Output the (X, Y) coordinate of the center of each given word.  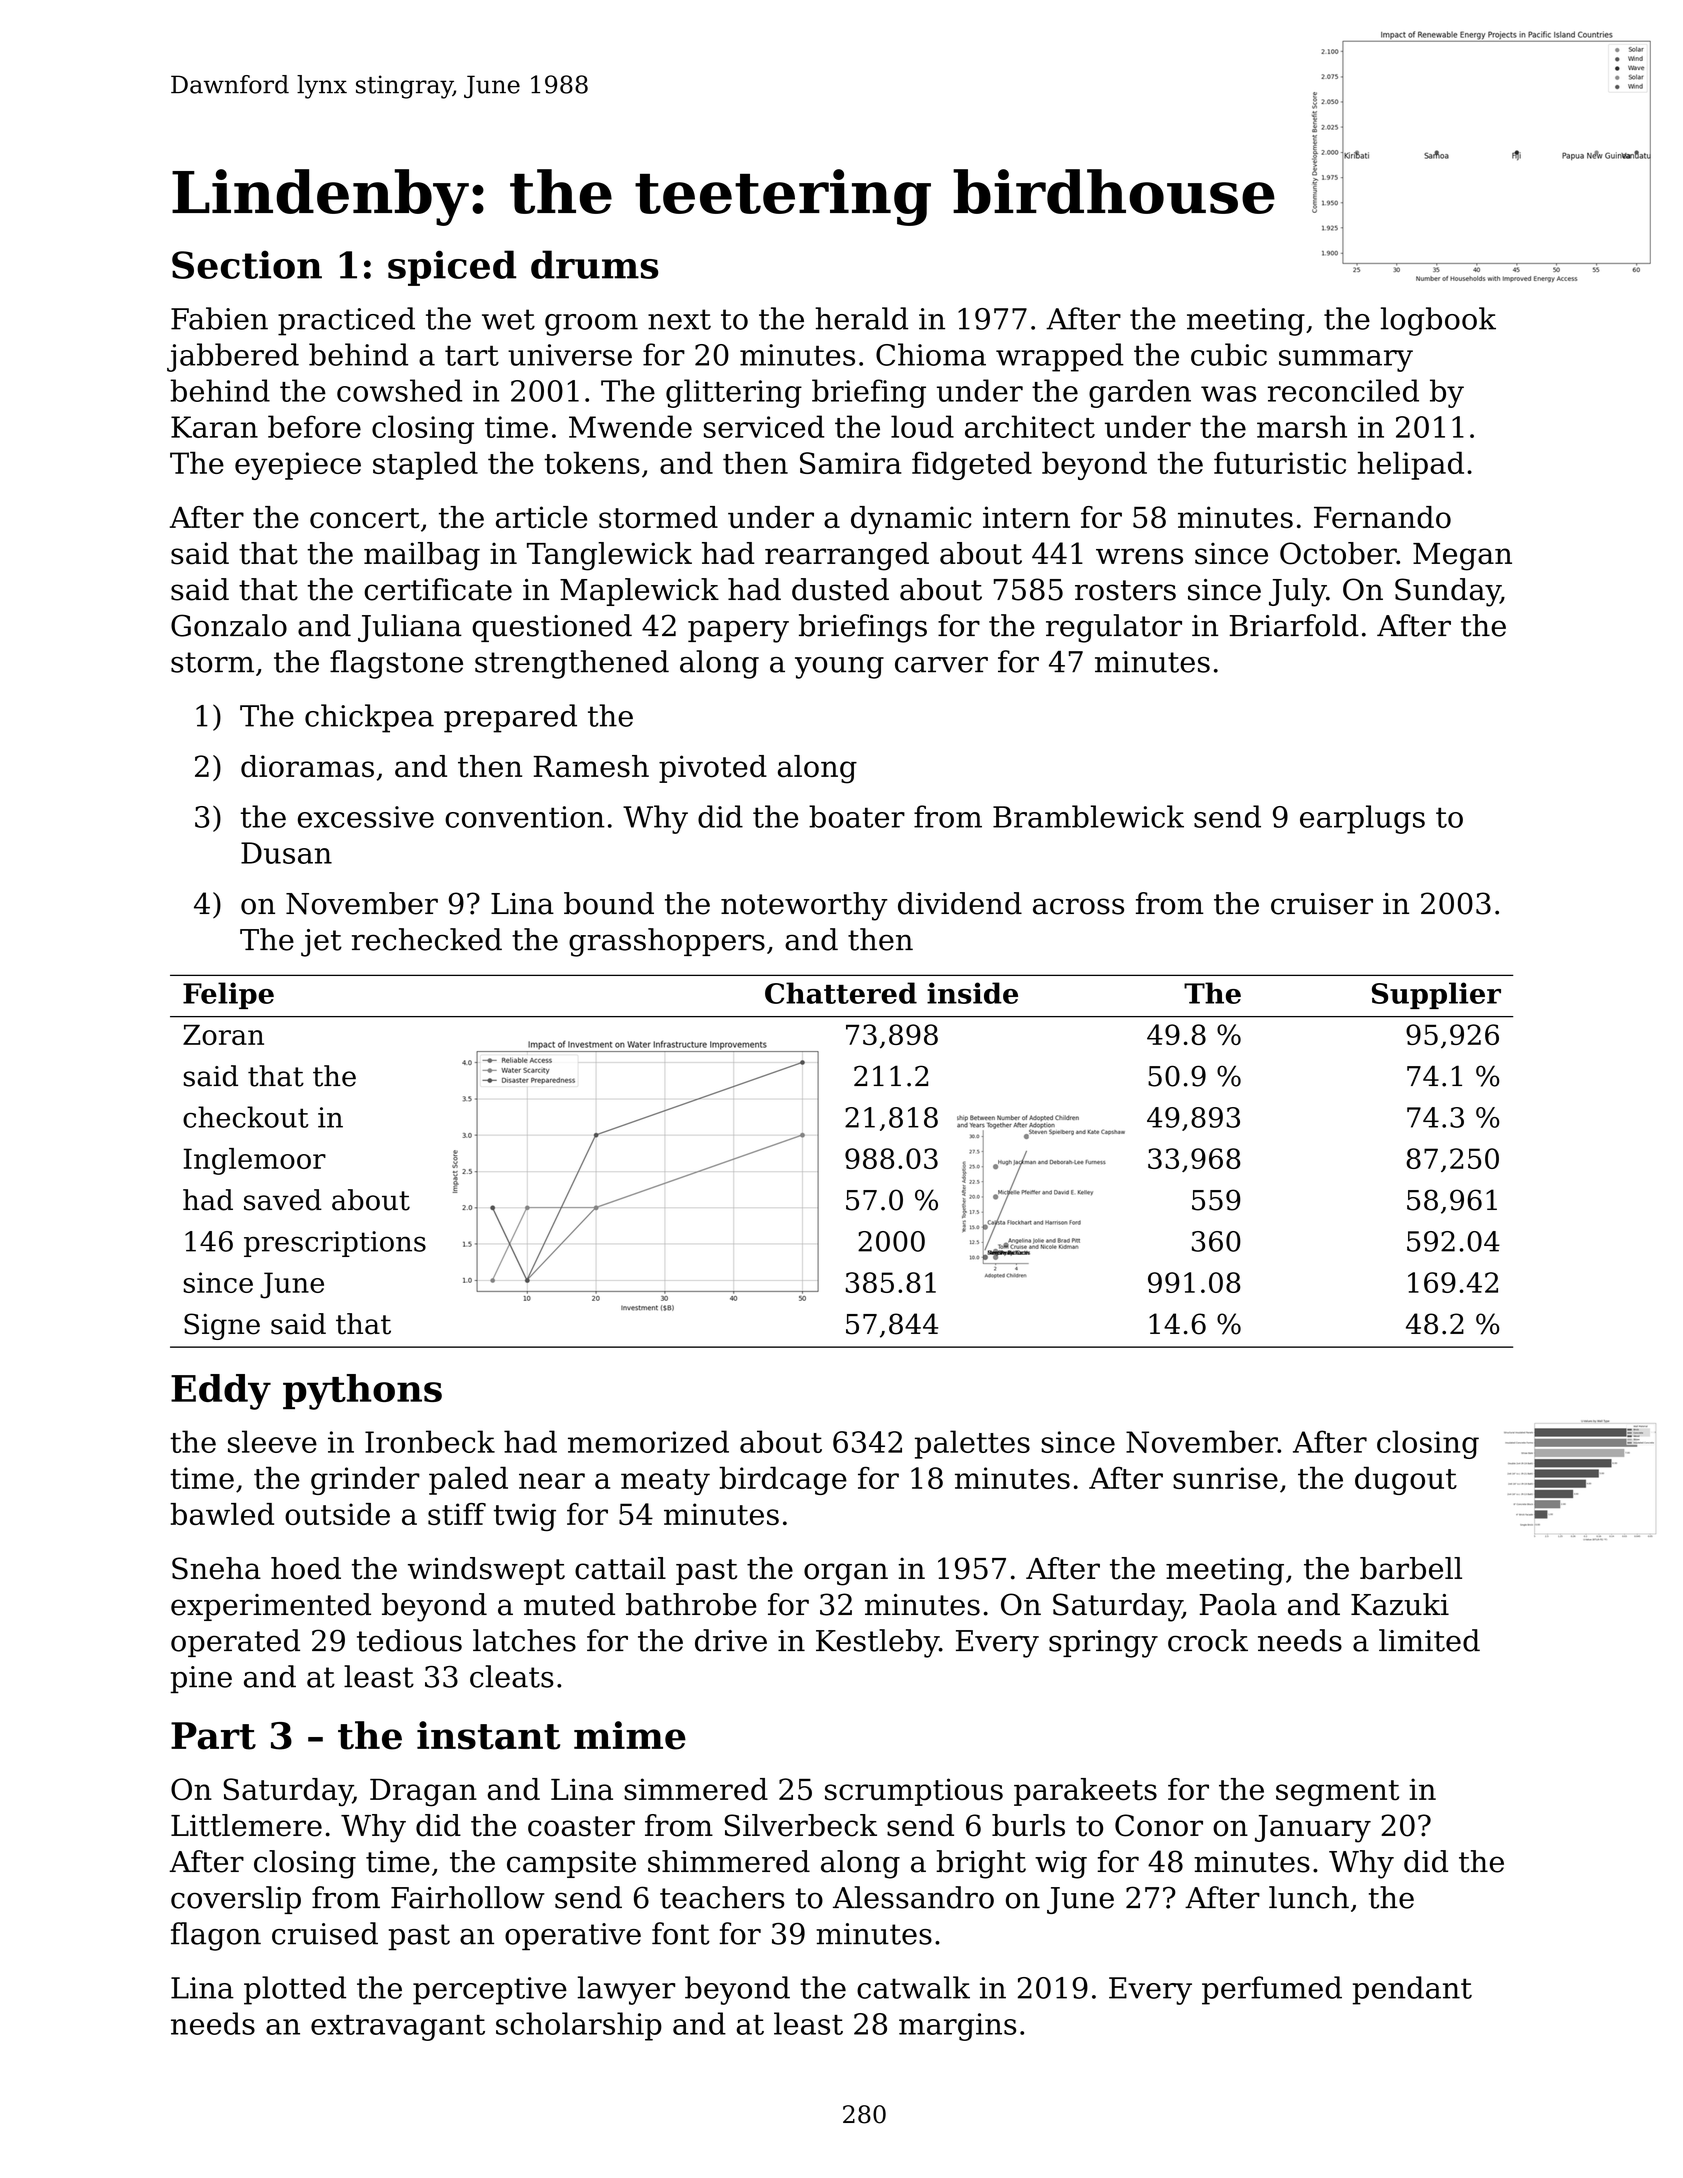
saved (283, 1200)
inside (972, 993)
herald (861, 318)
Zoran (223, 1035)
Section (247, 264)
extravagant (398, 2028)
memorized (648, 1441)
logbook (1438, 321)
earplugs (1362, 819)
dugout (1406, 1480)
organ (846, 1574)
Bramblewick (1088, 816)
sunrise (1225, 1478)
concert (365, 518)
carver (941, 665)
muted (569, 1604)
